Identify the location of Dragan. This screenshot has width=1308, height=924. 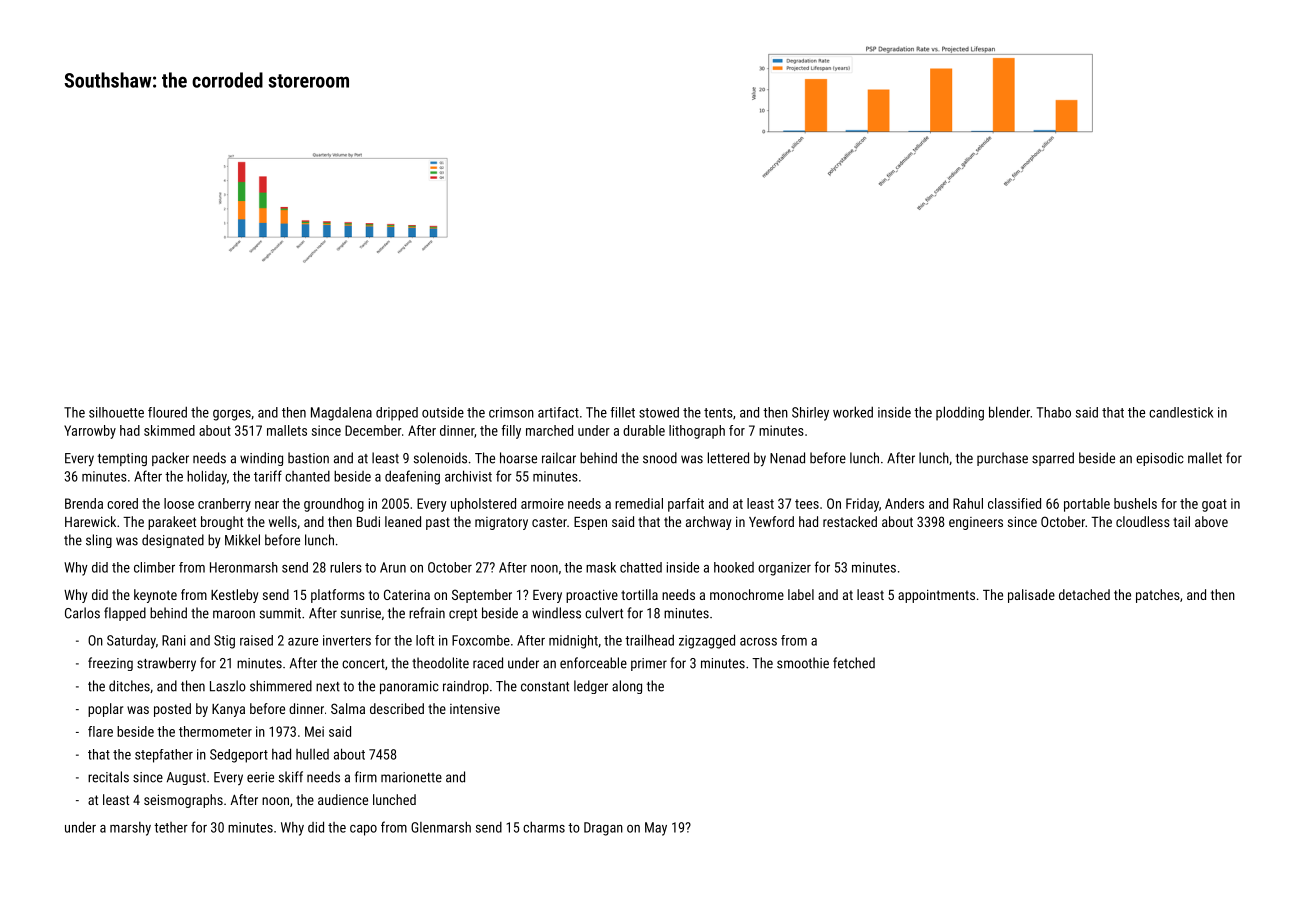
(603, 829).
